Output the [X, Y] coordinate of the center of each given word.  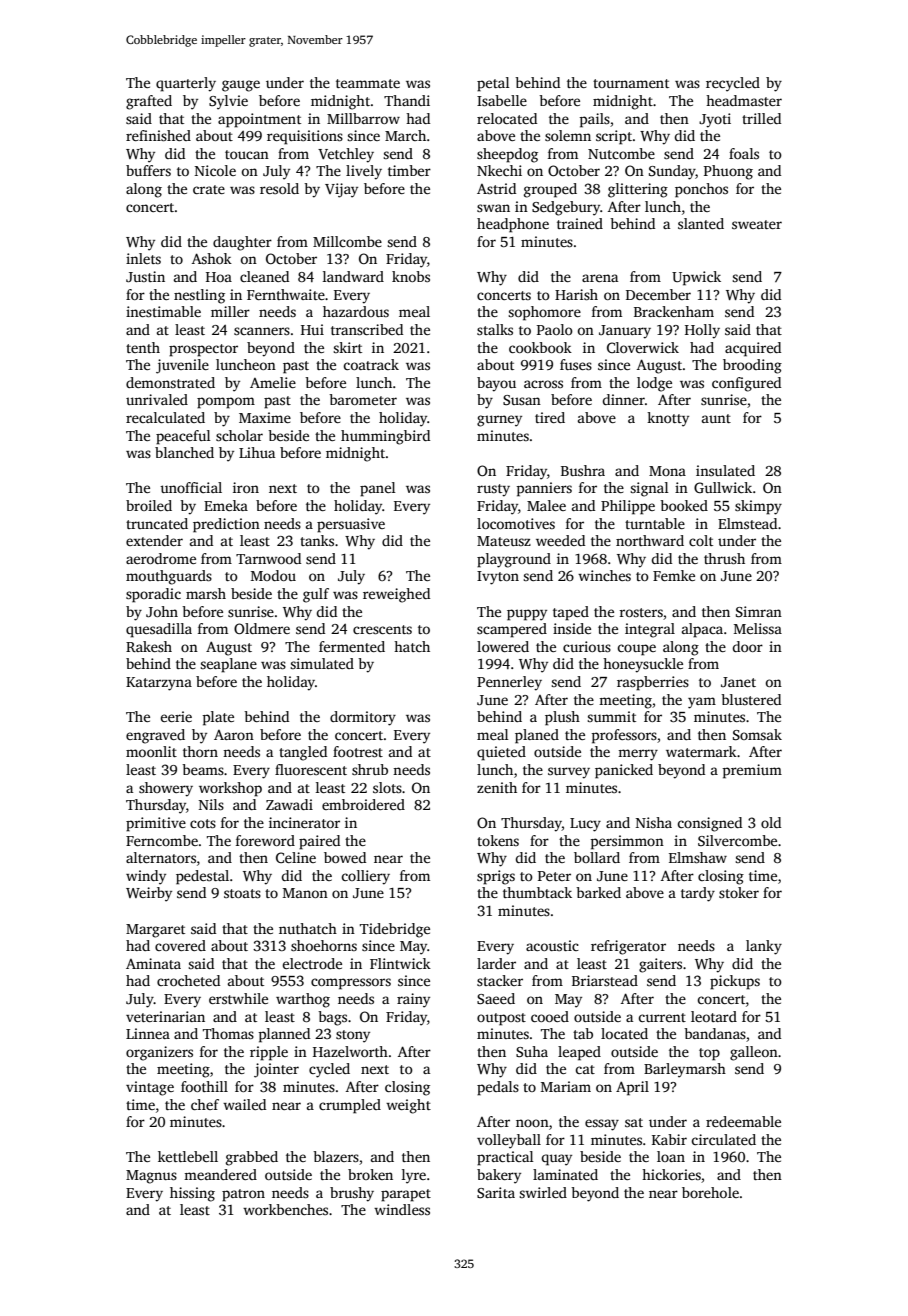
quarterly [186, 84]
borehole [710, 1192]
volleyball [509, 1141]
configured [746, 384]
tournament [631, 83]
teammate [368, 83]
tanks [317, 540]
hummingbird [385, 437]
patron [243, 1195]
